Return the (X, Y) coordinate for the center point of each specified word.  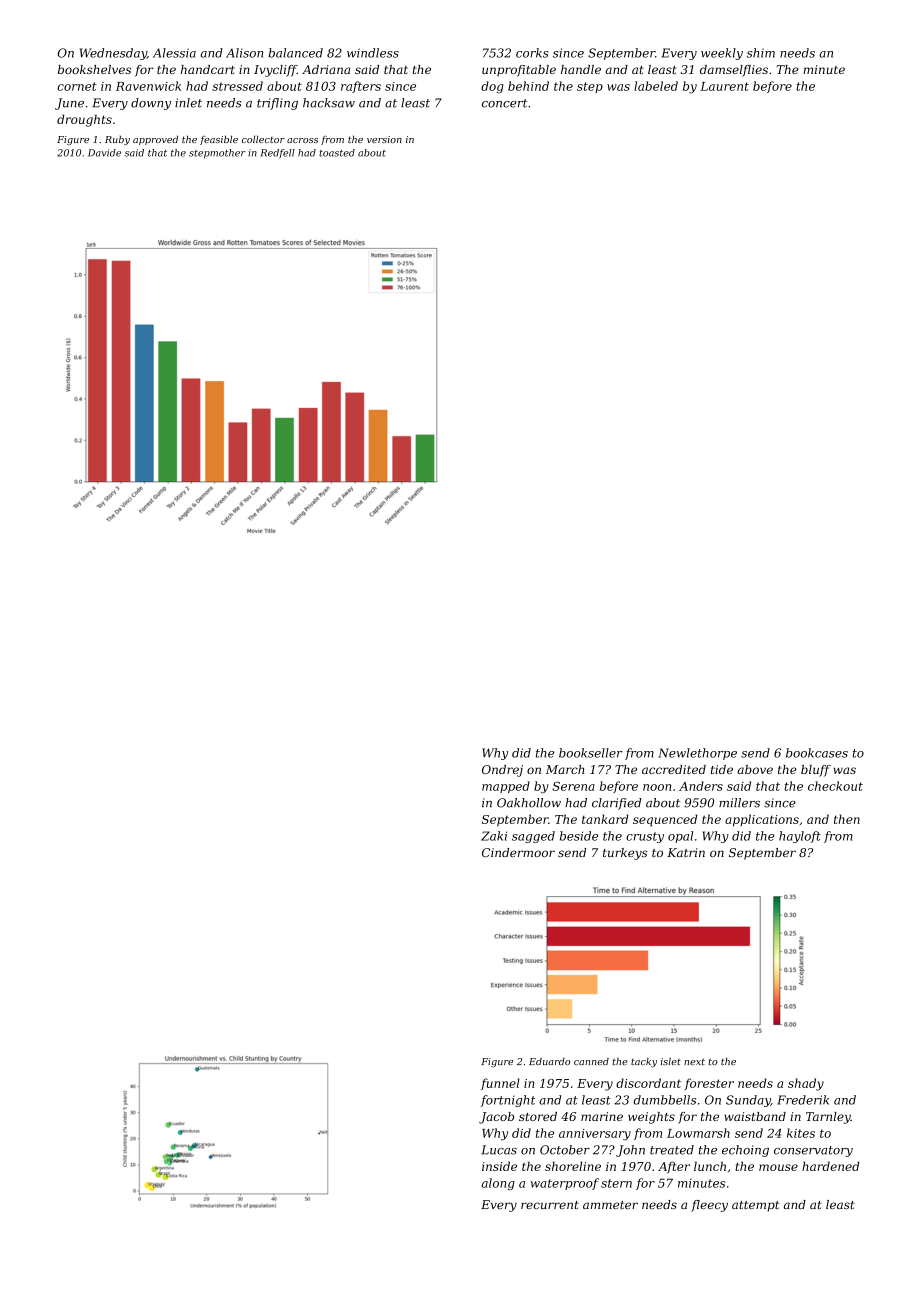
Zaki (494, 836)
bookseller (591, 753)
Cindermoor (518, 852)
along (498, 1184)
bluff (816, 771)
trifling (277, 104)
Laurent (724, 86)
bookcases (817, 753)
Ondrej (502, 771)
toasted (337, 153)
